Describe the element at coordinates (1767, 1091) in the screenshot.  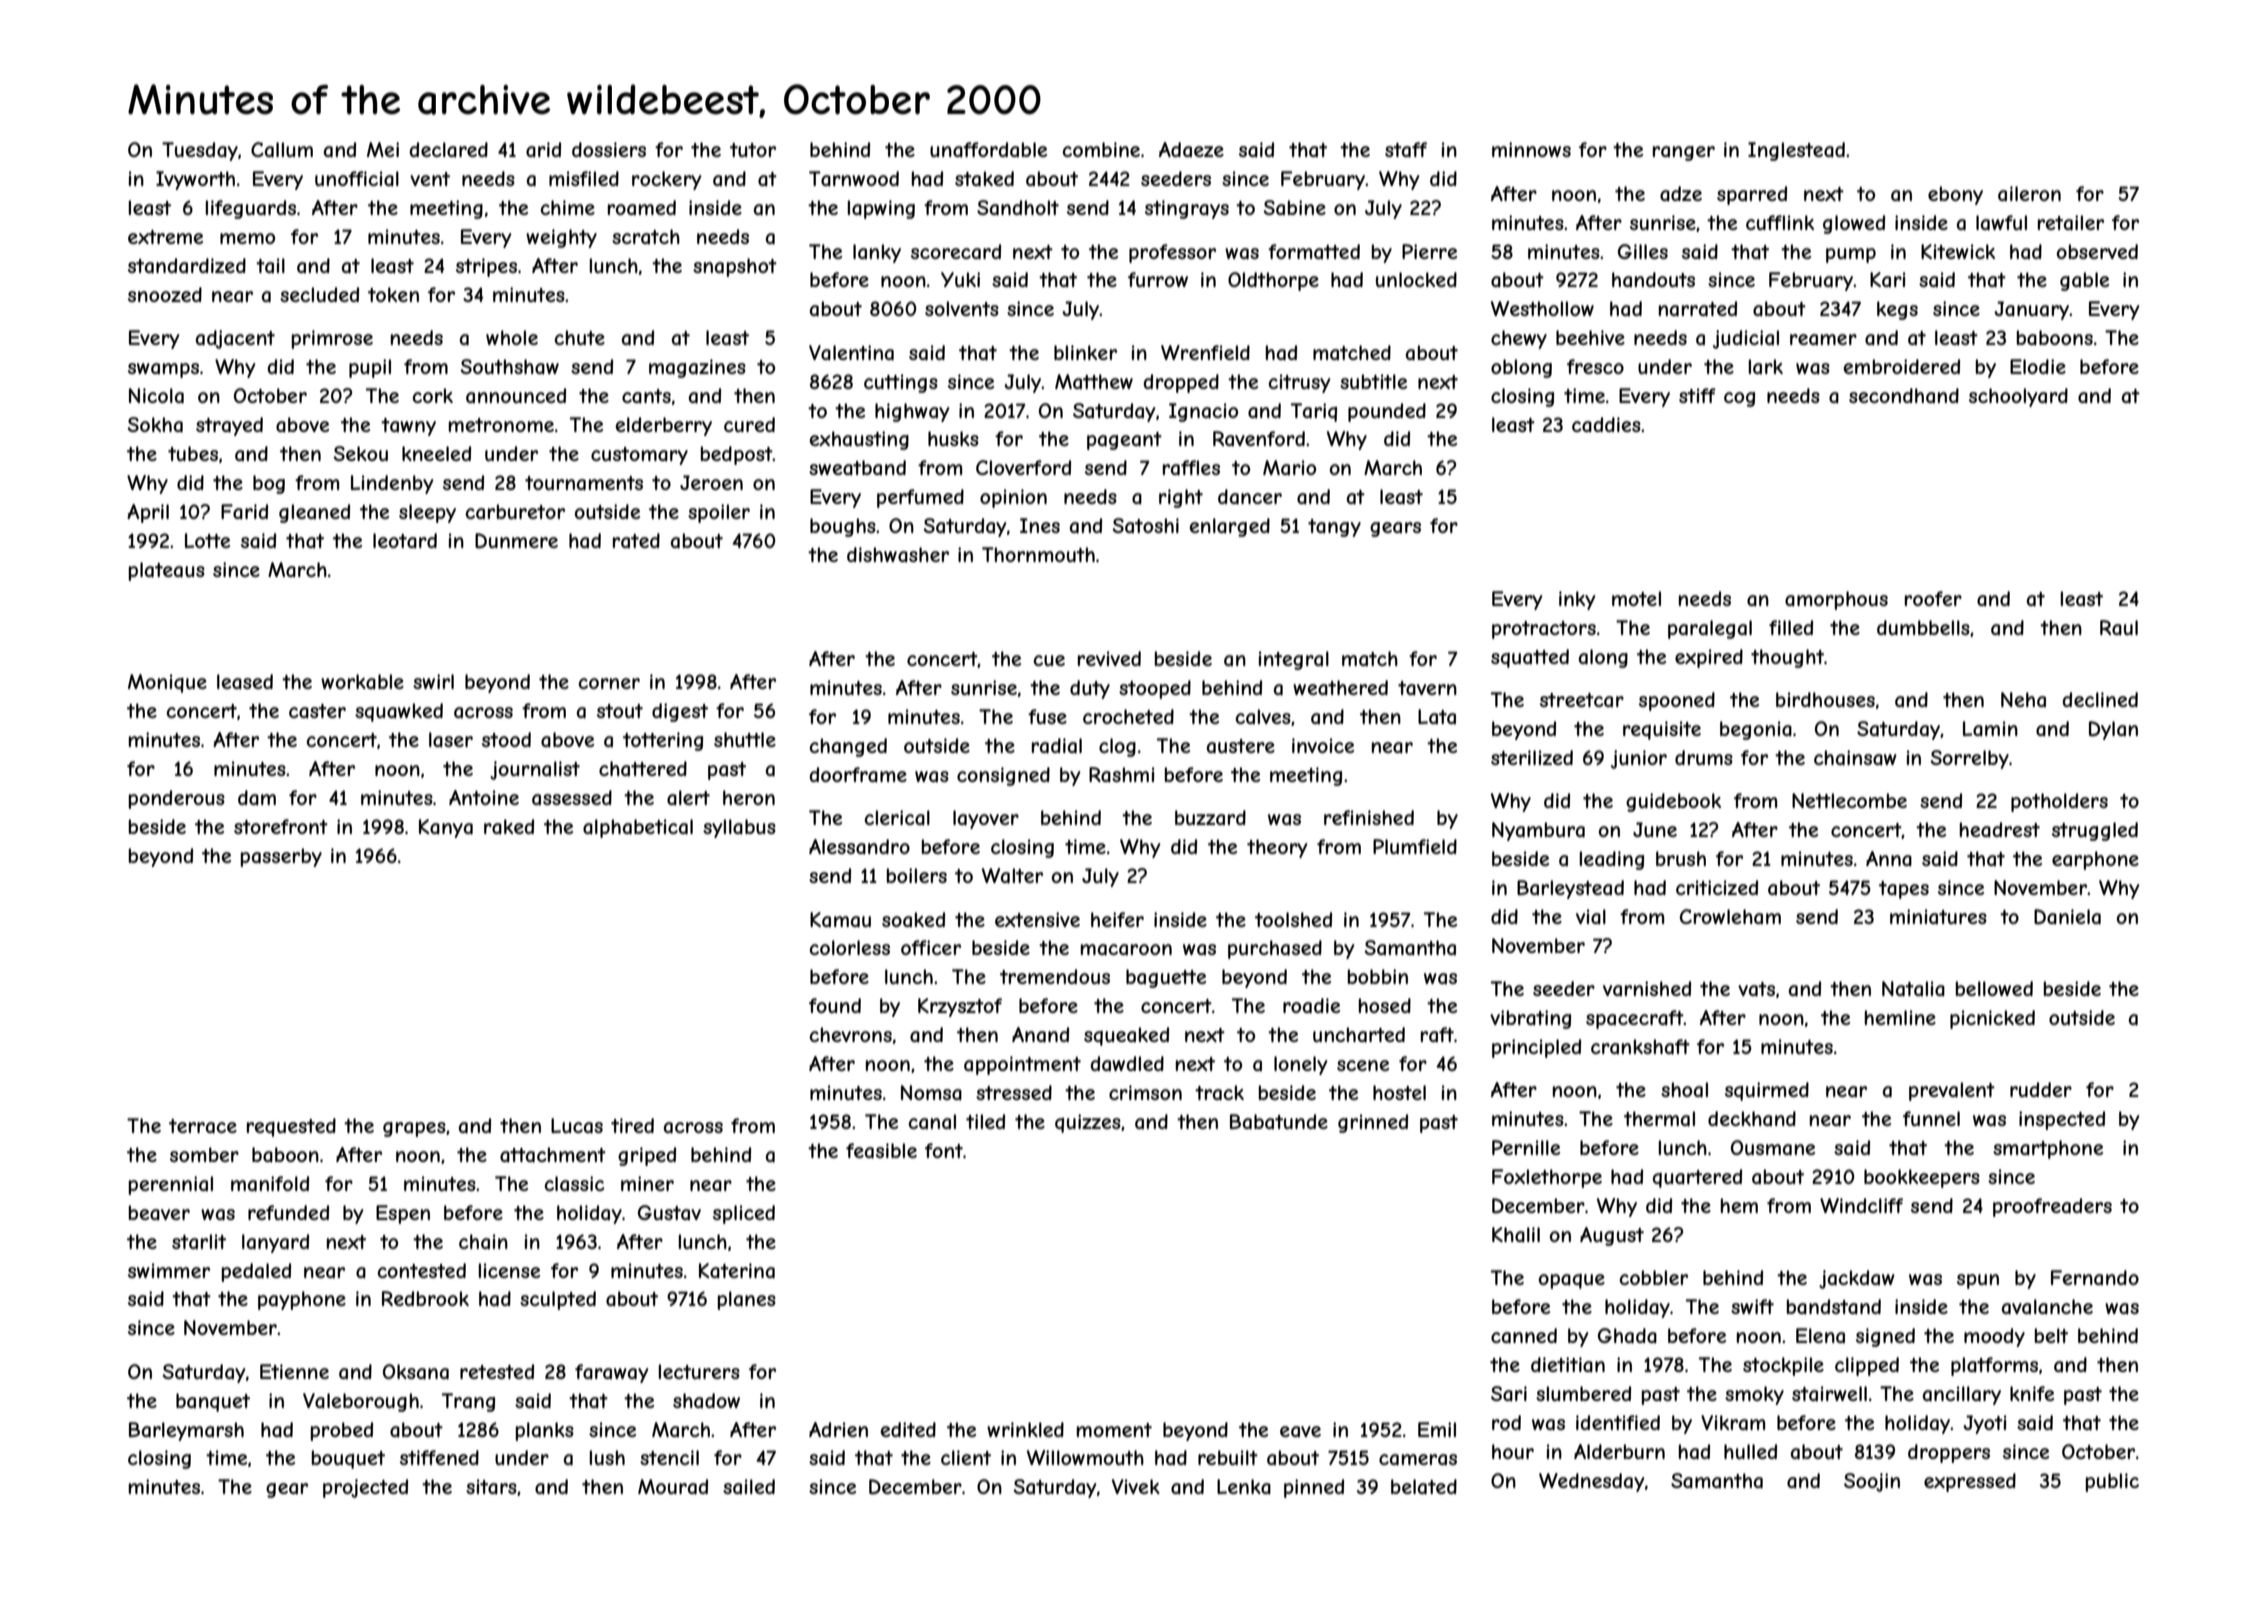
I see `squirmed` at that location.
